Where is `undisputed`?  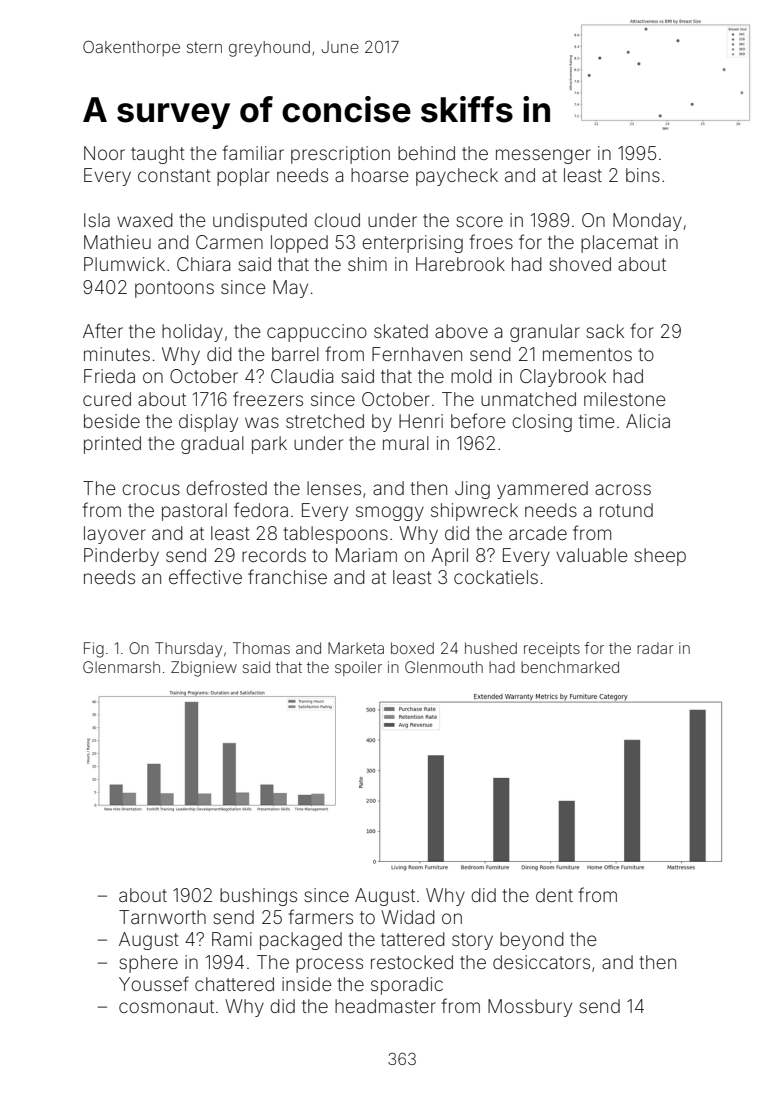 undisputed is located at coordinates (260, 222).
